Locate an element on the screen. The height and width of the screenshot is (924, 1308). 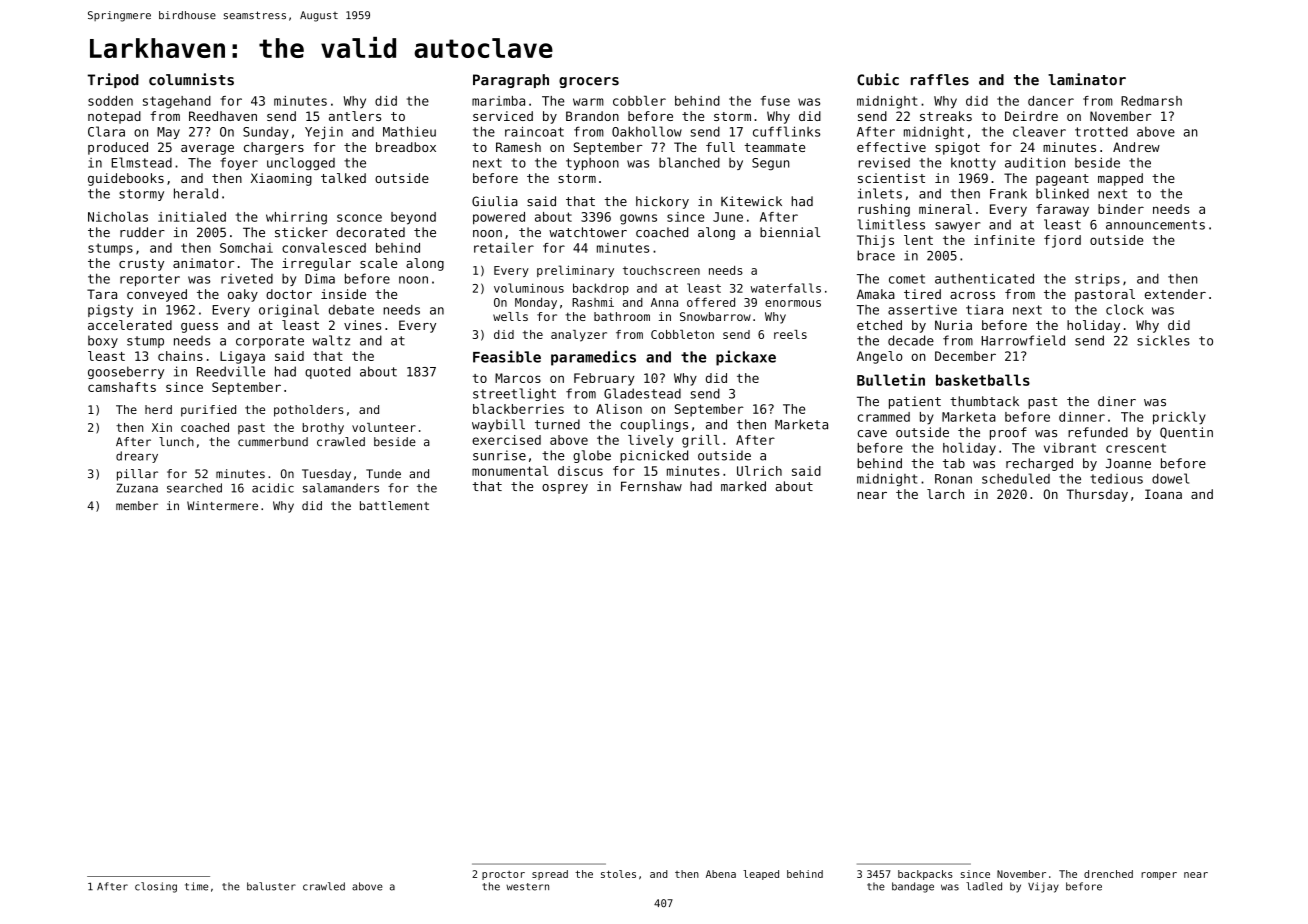
romper is located at coordinates (1159, 876).
